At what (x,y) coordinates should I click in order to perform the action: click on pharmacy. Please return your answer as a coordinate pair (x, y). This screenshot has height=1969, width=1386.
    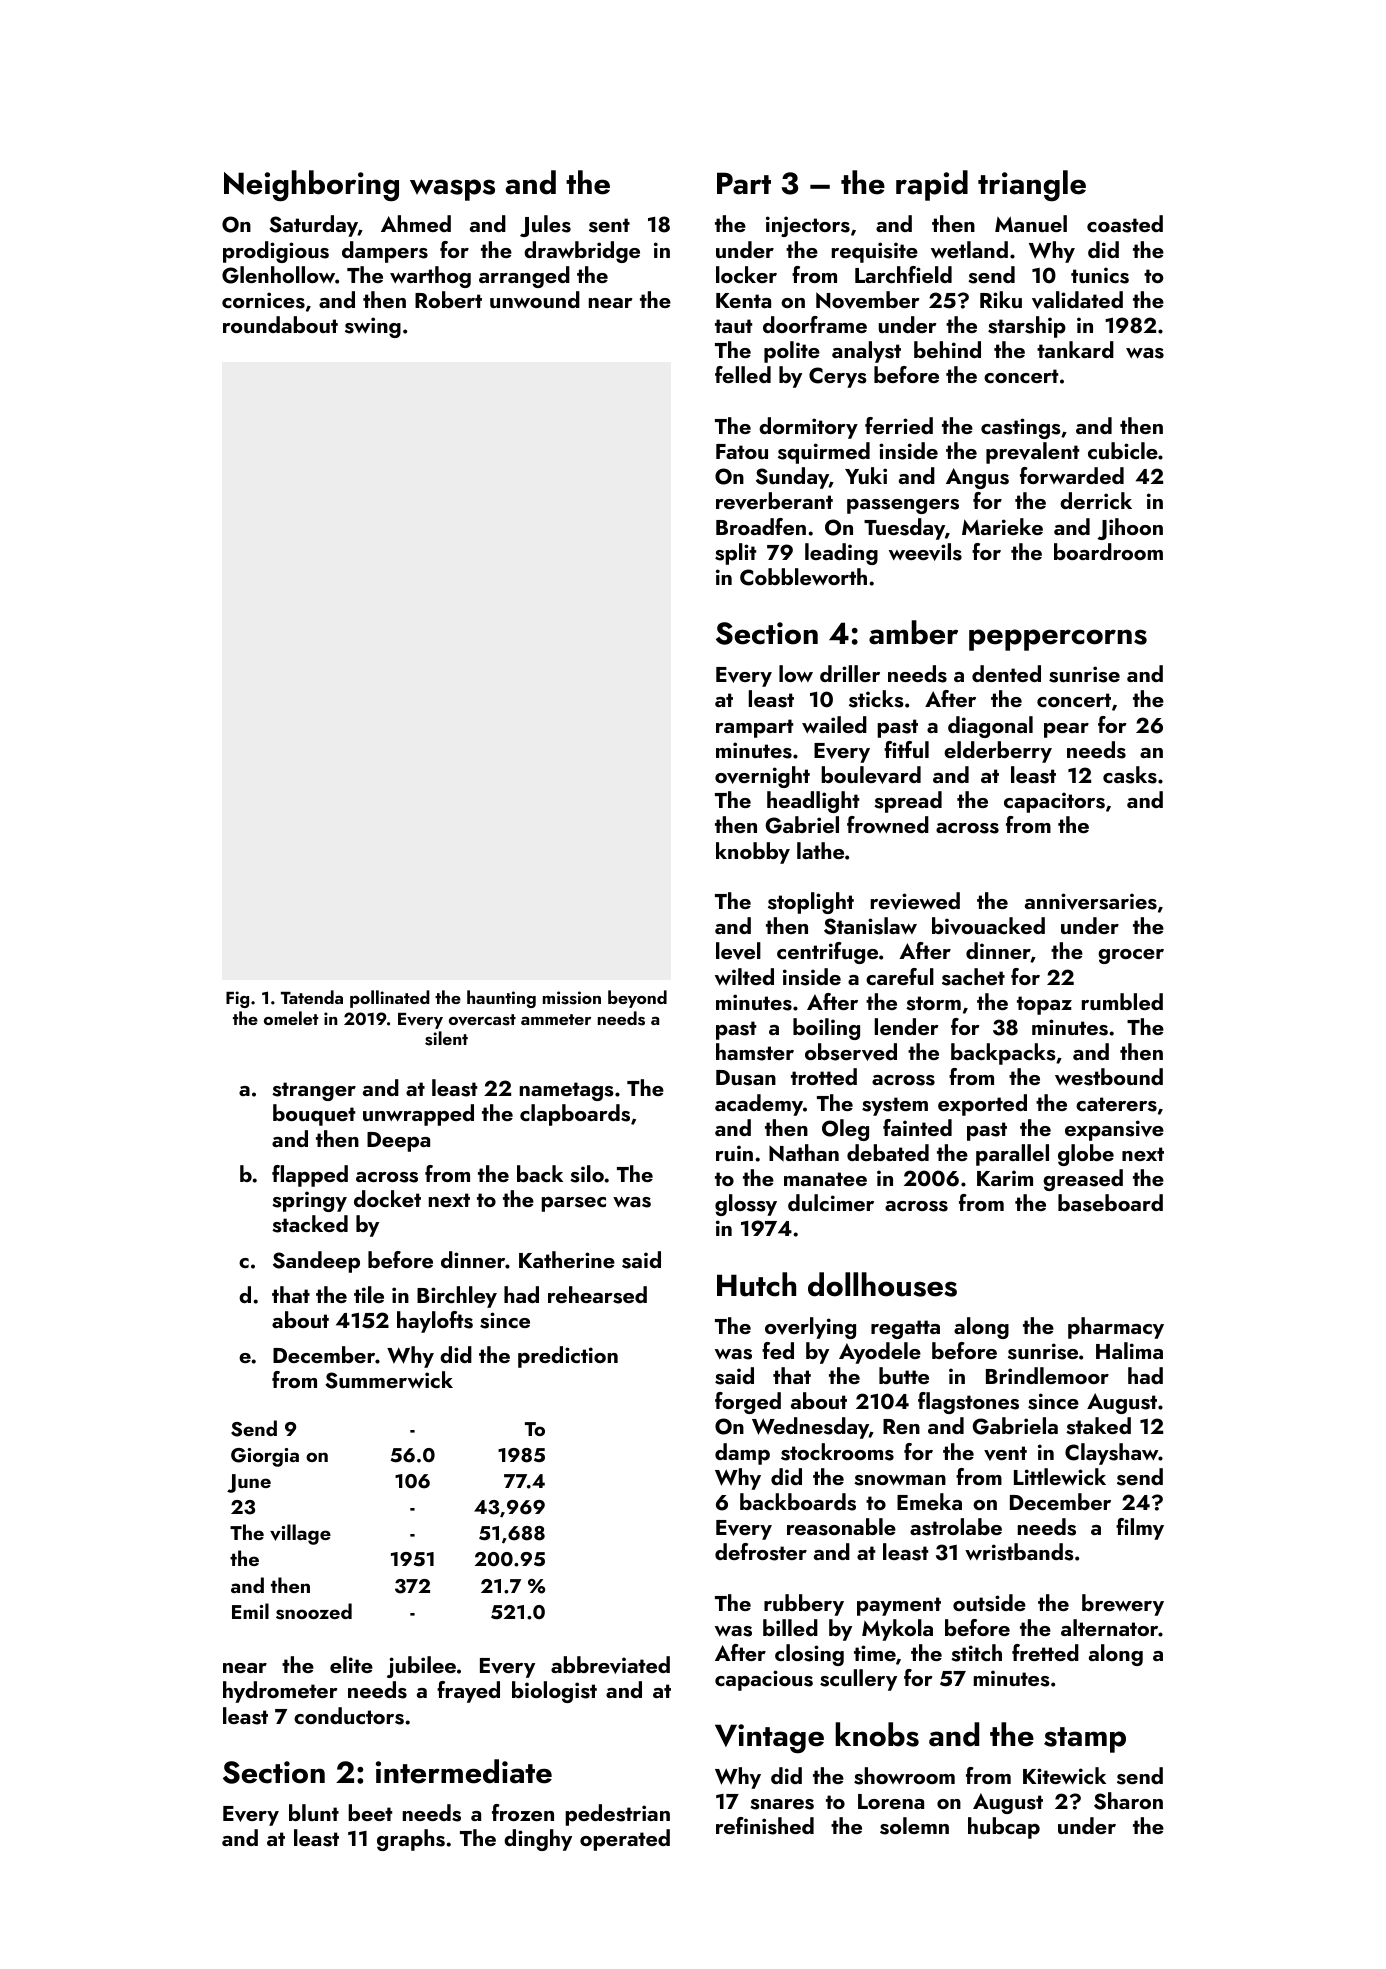
    Looking at the image, I should click on (1116, 1328).
